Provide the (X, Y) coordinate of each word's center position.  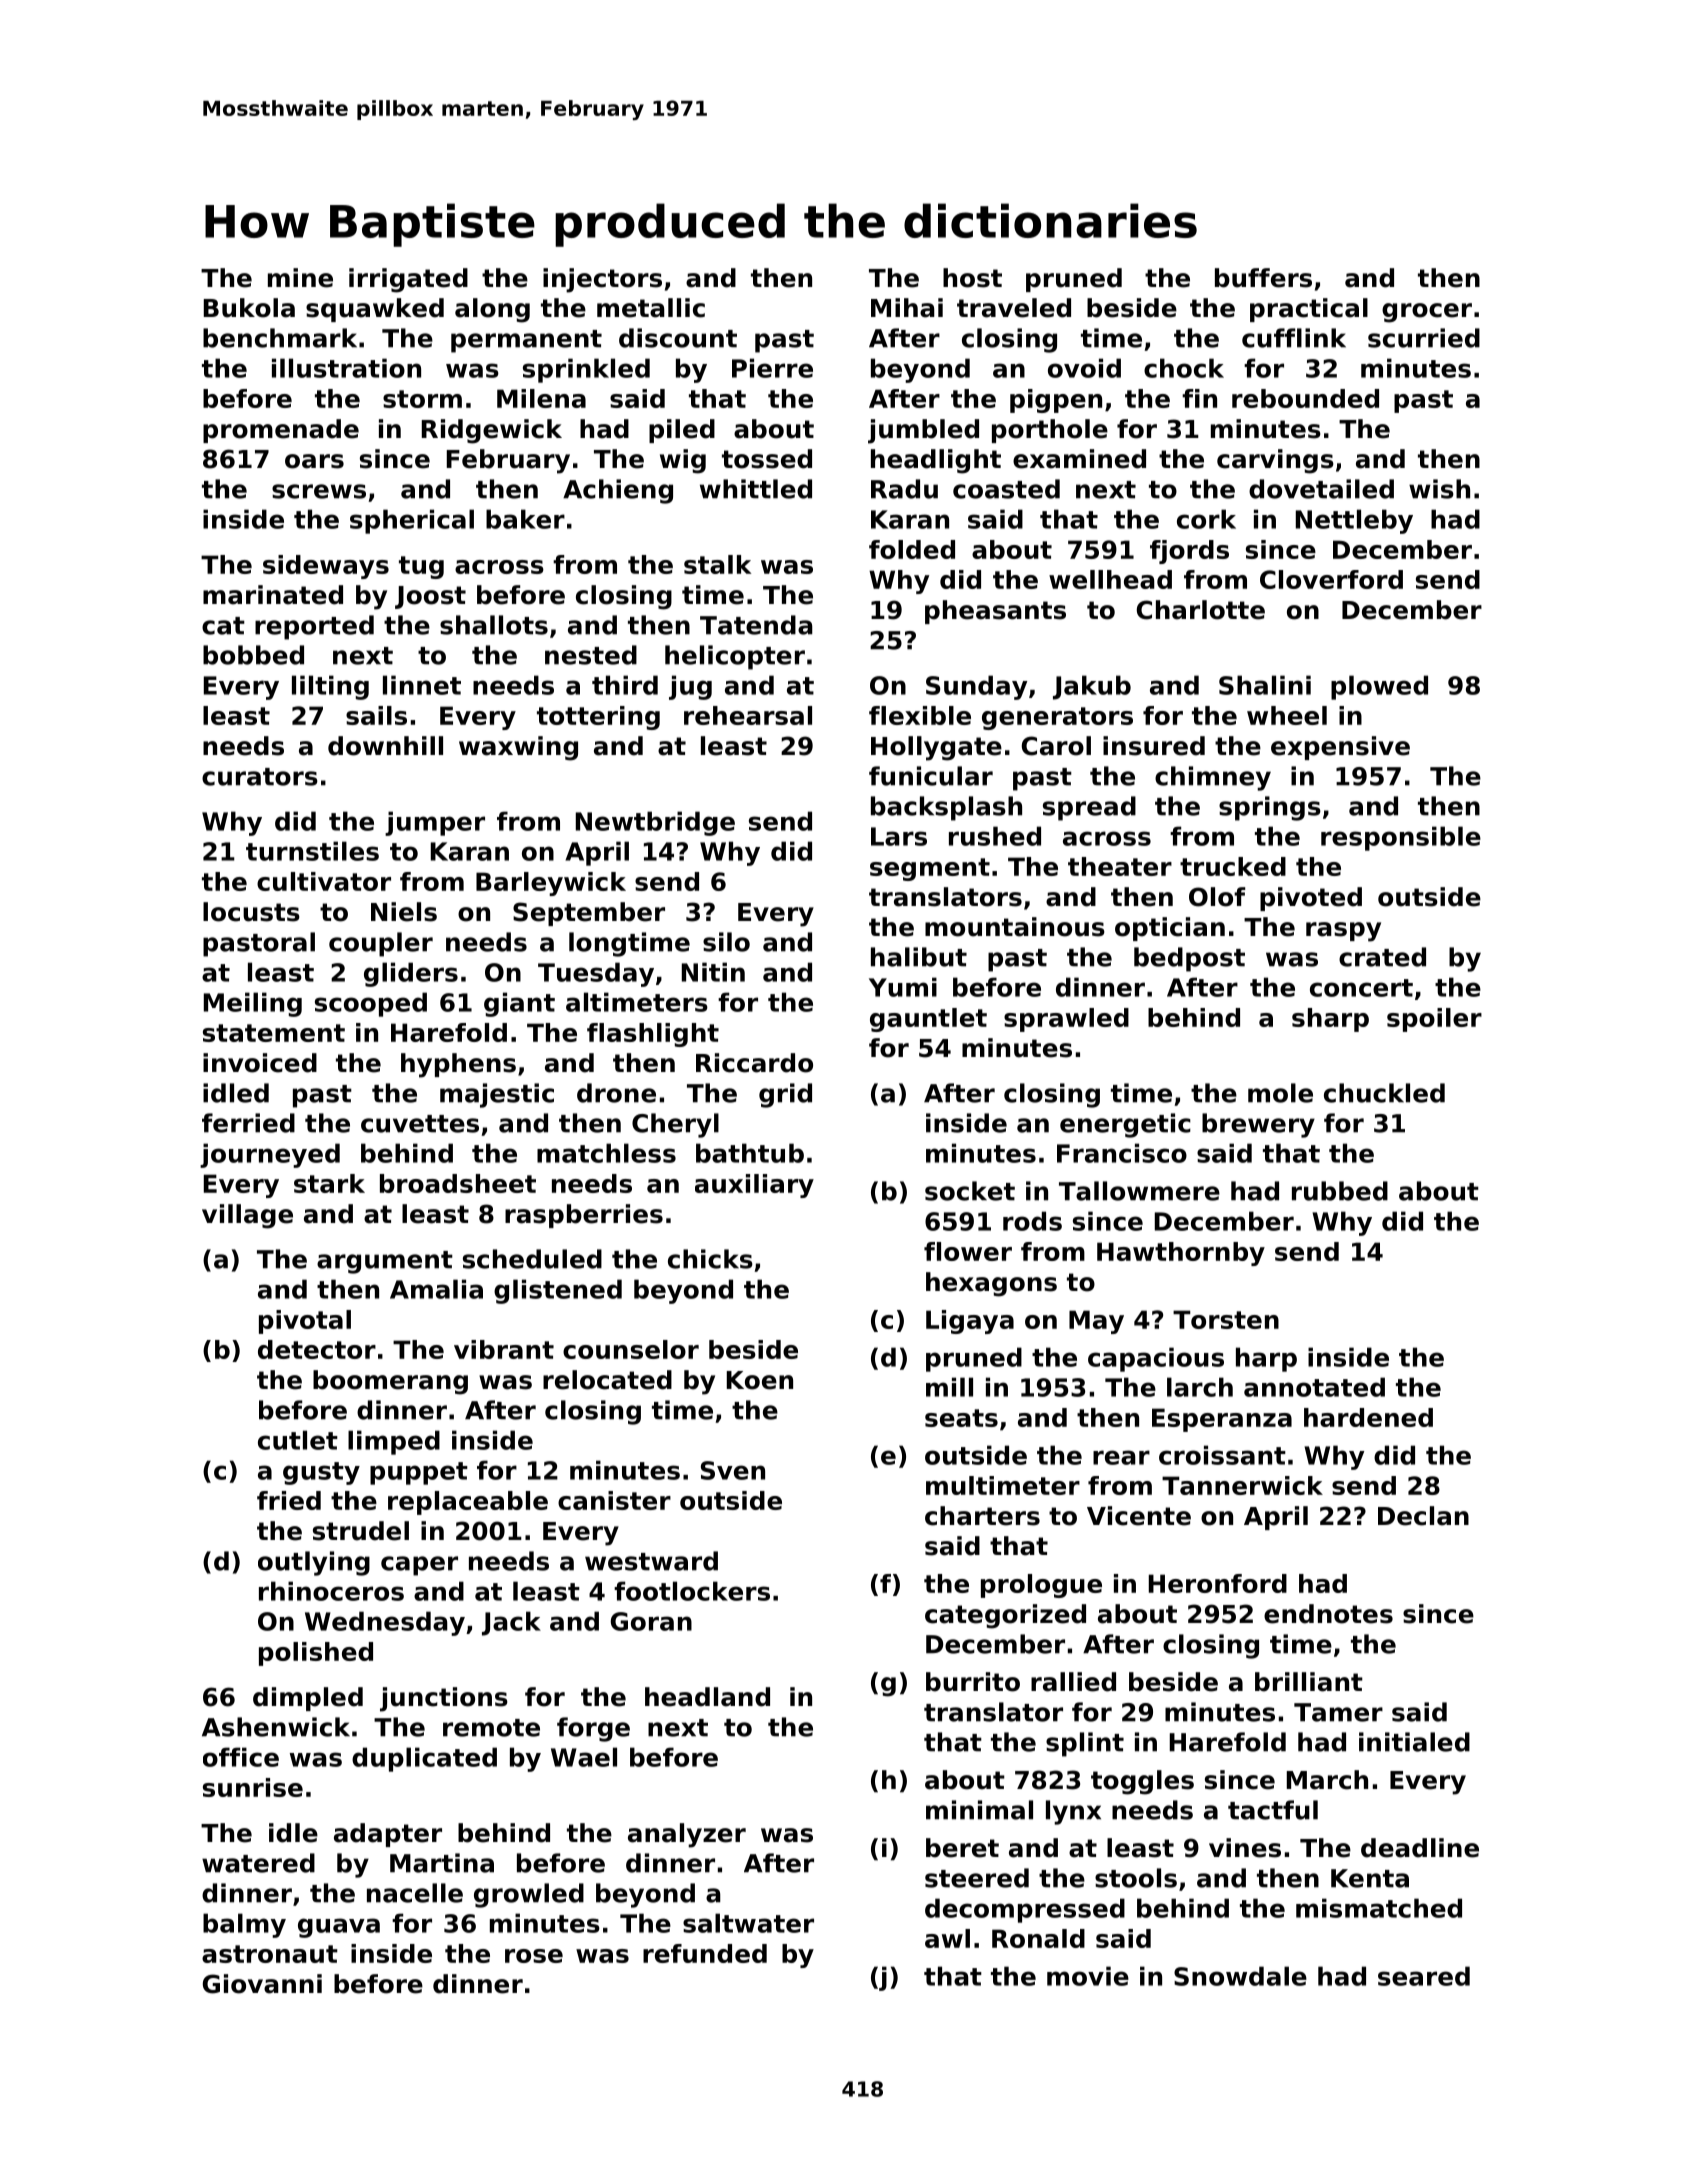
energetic (1125, 1125)
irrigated (408, 280)
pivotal (305, 1322)
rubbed (1340, 1191)
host (972, 278)
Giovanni (262, 1984)
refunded (705, 1953)
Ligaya (970, 1322)
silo (726, 942)
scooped (371, 1004)
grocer (1427, 313)
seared (1424, 1976)
